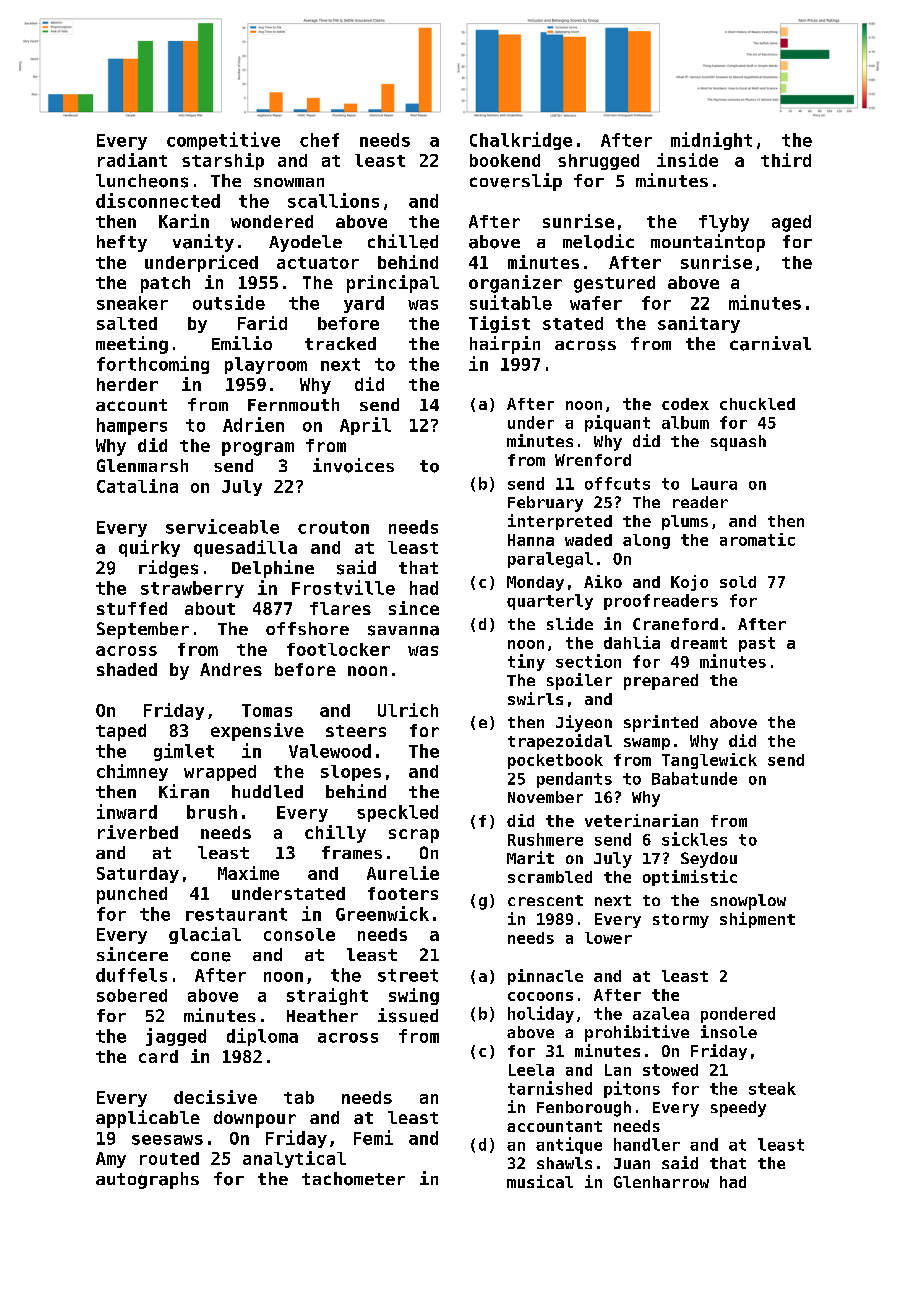  Describe the element at coordinates (505, 345) in the screenshot. I see `hairpin` at that location.
